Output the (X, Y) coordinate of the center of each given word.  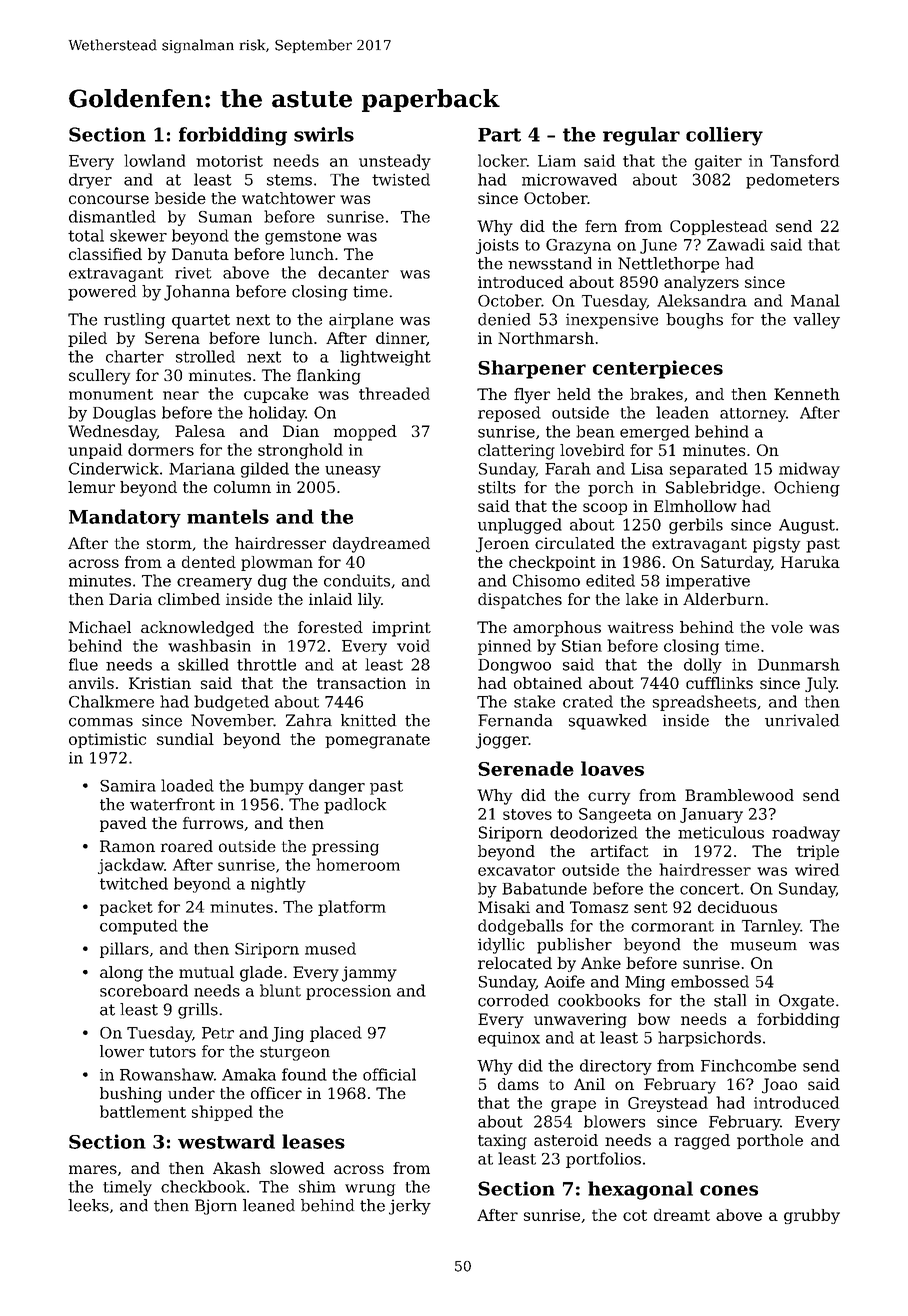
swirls (324, 134)
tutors (172, 1052)
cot (635, 1215)
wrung (370, 1190)
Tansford (804, 160)
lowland (154, 160)
